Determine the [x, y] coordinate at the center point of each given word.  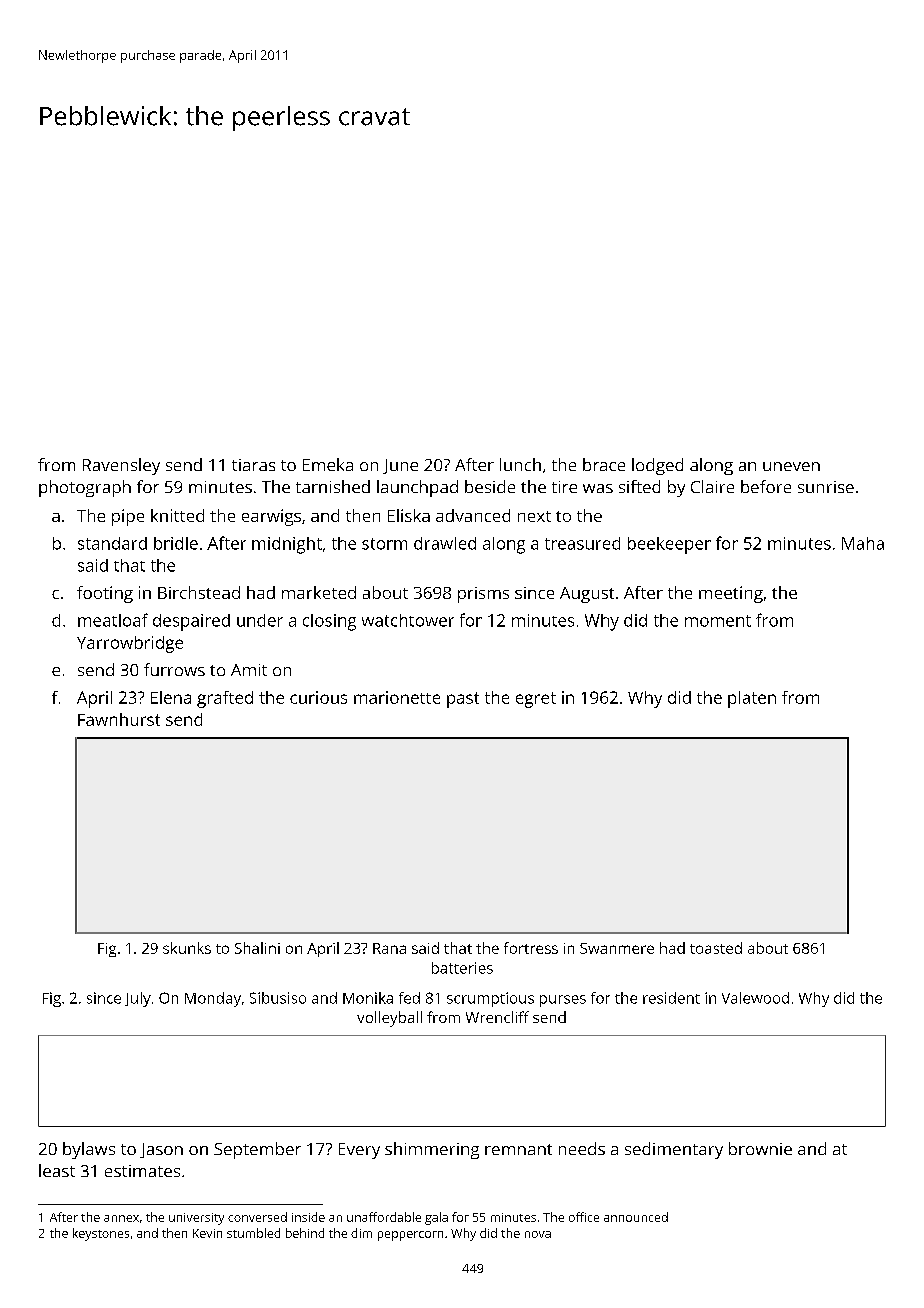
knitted [177, 515]
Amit [249, 670]
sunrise [826, 487]
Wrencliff [497, 1017]
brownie [760, 1148]
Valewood [755, 998]
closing [329, 622]
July [138, 999]
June [400, 466]
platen [752, 699]
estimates [142, 1171]
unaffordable [384, 1217]
